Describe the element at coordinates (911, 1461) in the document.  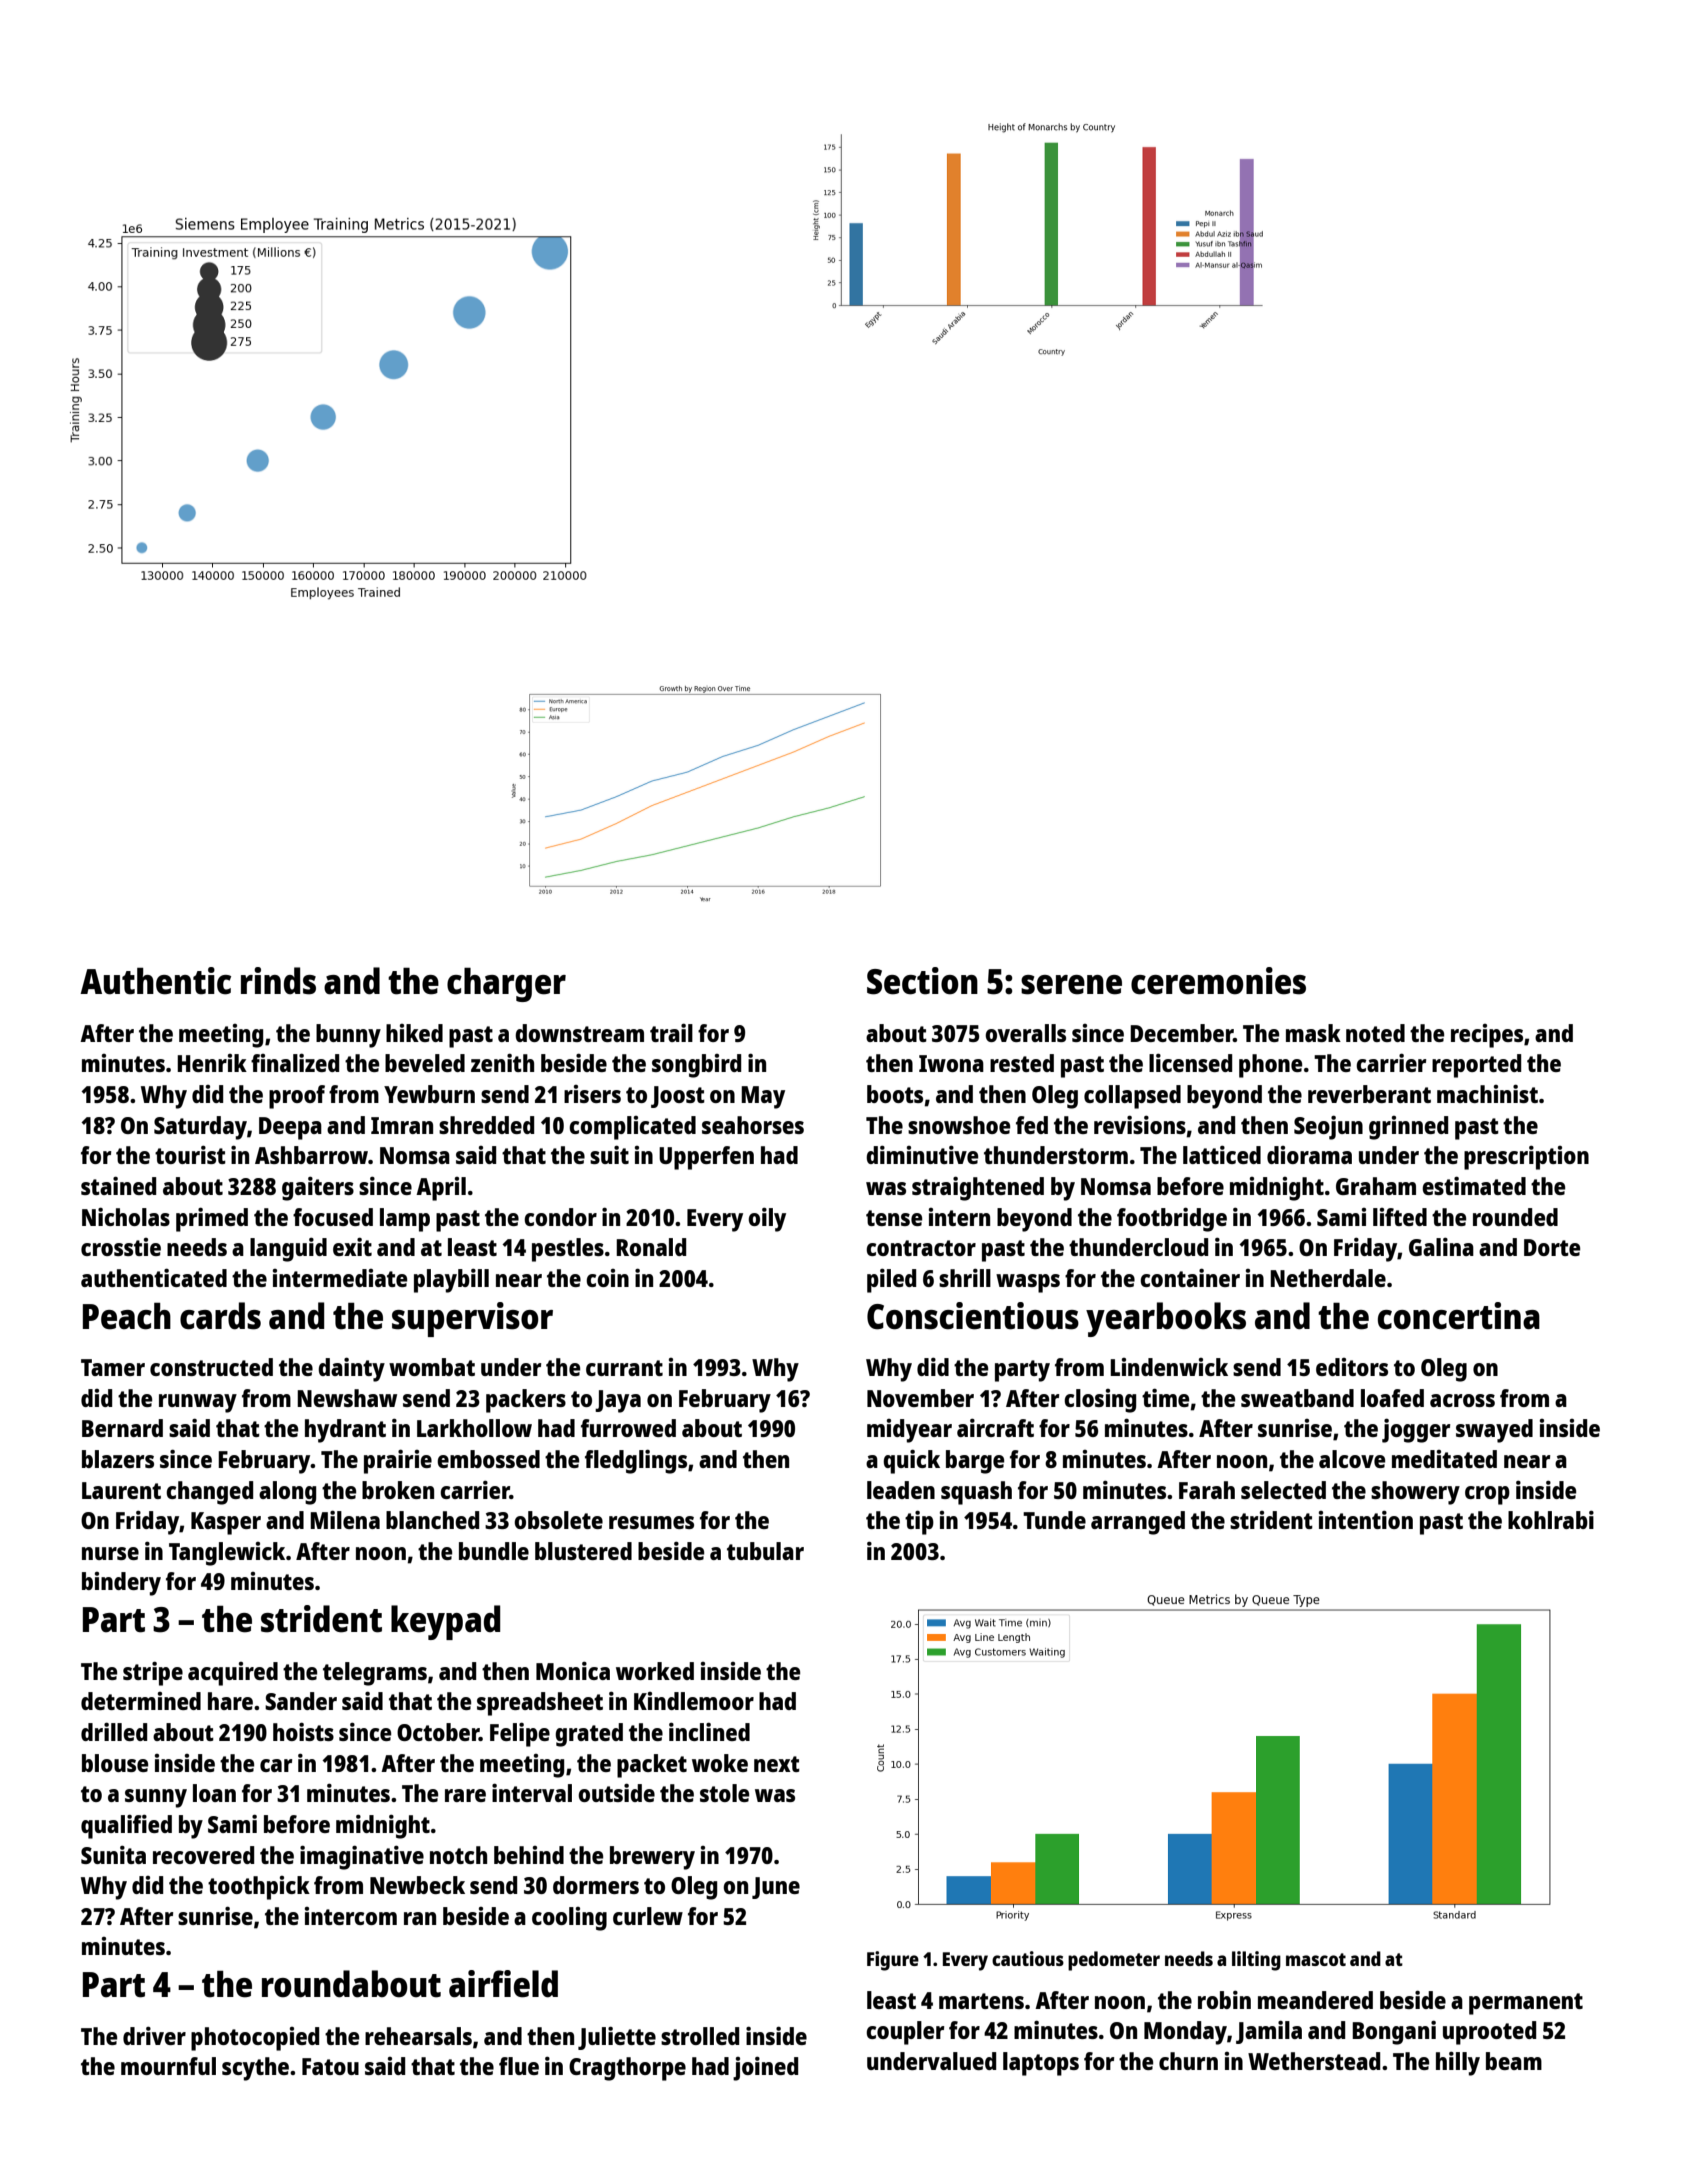
I see `quick` at that location.
